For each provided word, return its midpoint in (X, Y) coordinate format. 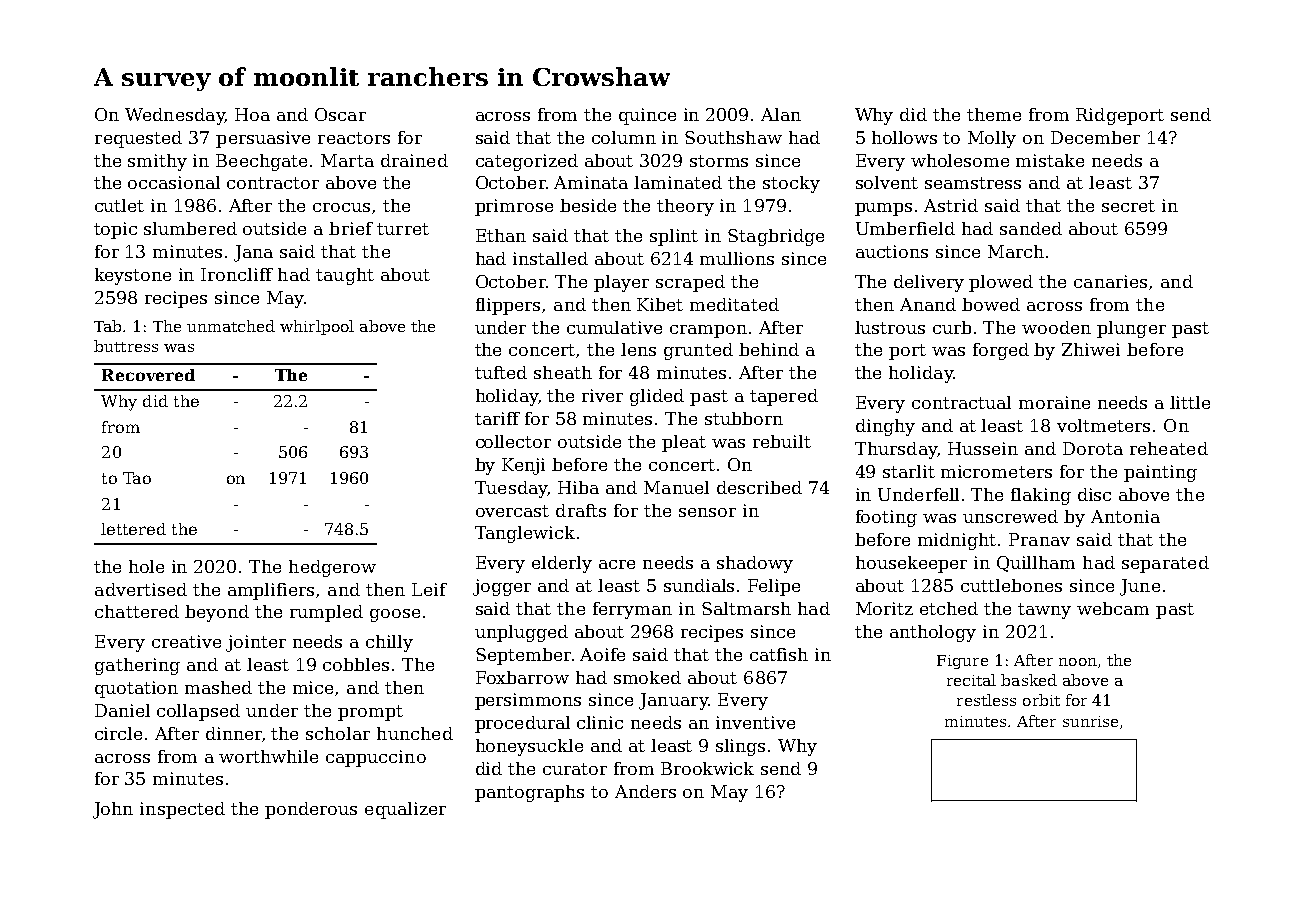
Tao (137, 478)
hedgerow (332, 568)
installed (550, 258)
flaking (1041, 496)
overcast (512, 511)
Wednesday (175, 116)
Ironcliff (237, 274)
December (1095, 137)
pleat (684, 443)
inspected (182, 810)
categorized (527, 162)
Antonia (1125, 516)
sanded (1031, 228)
